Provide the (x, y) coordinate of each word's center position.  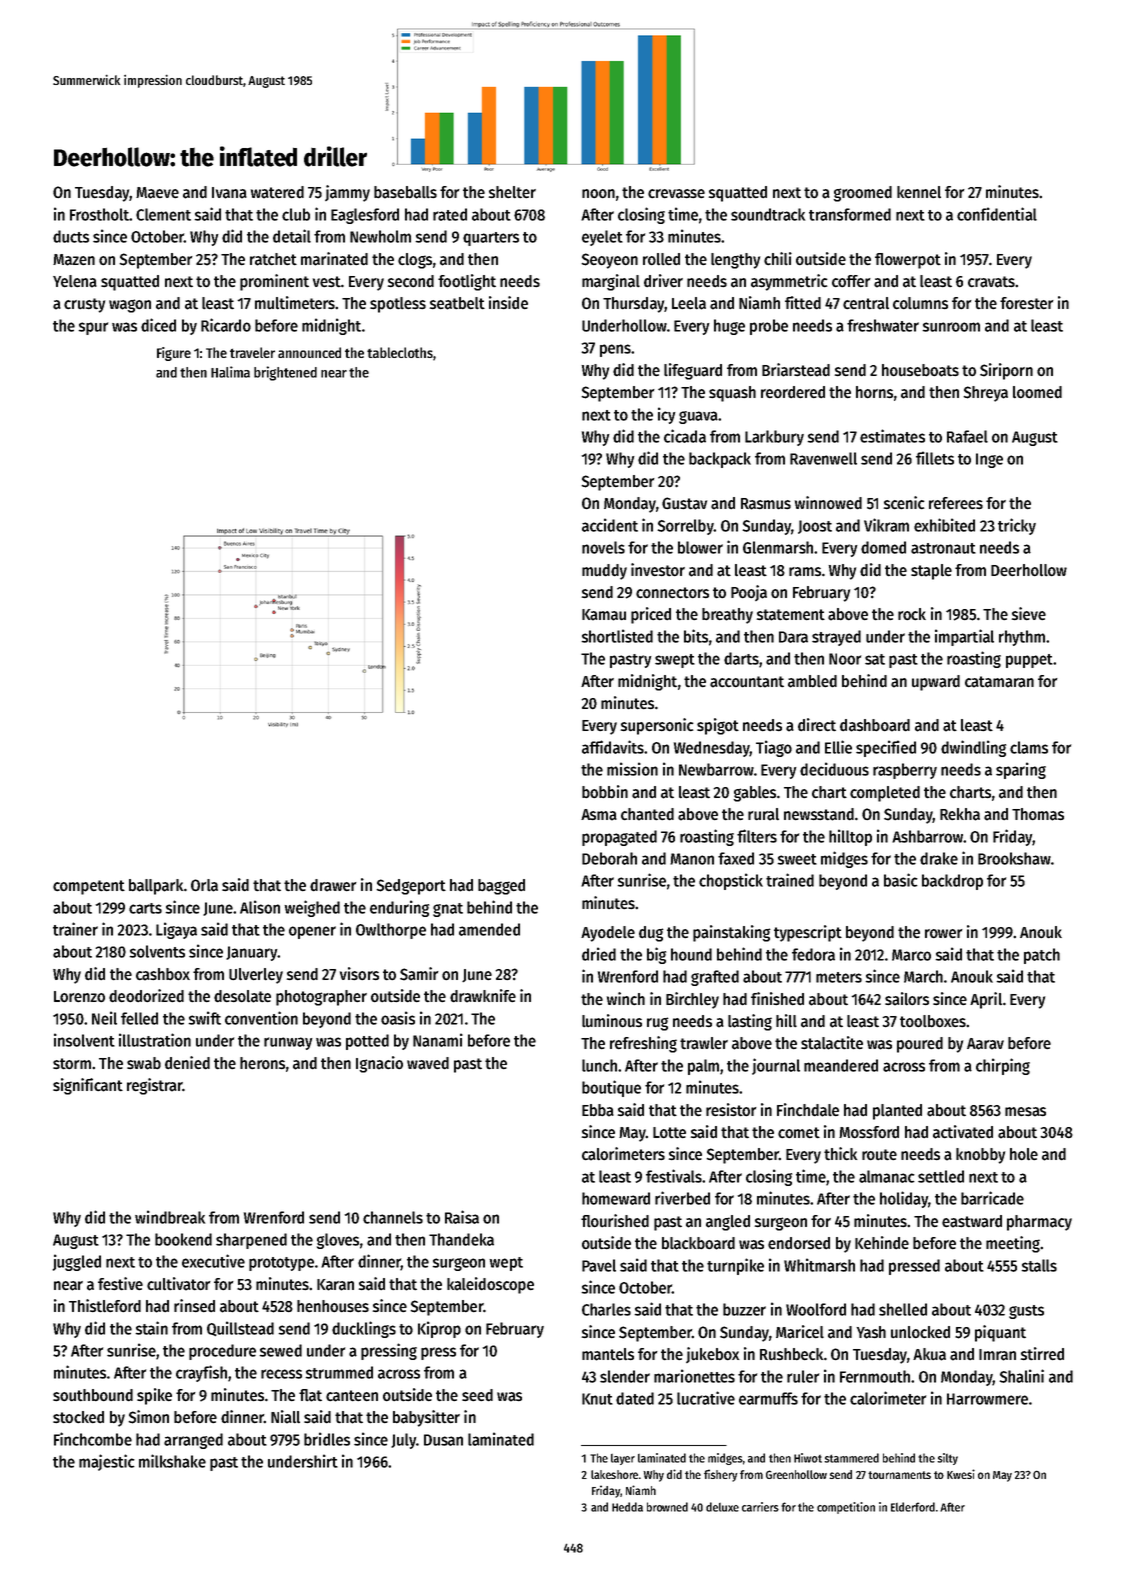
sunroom (951, 327)
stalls (1039, 1265)
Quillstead (240, 1328)
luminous (612, 1020)
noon (598, 193)
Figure (174, 354)
